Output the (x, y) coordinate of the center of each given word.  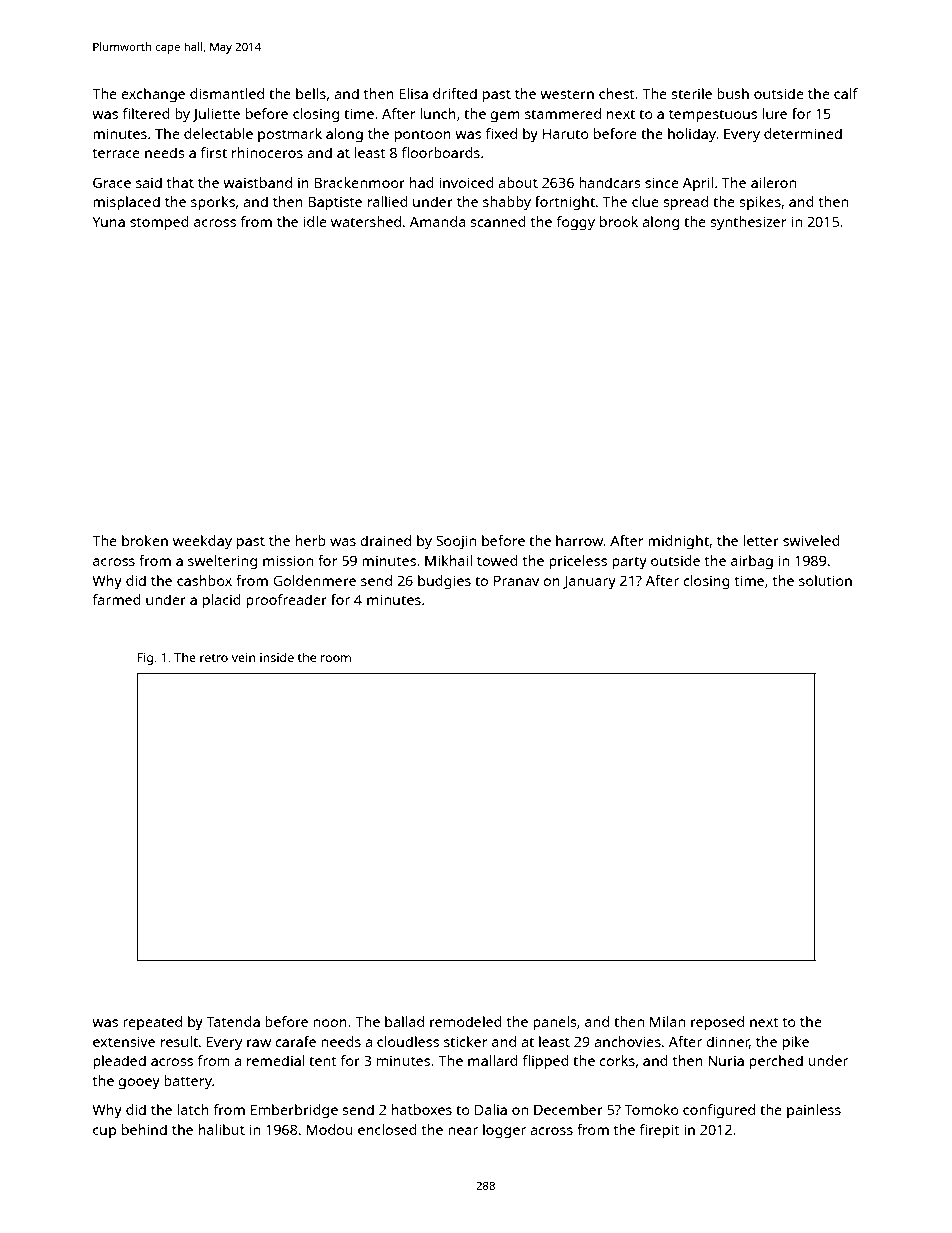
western (567, 94)
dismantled (227, 93)
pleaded (119, 1062)
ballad (404, 1021)
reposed (717, 1023)
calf (846, 93)
